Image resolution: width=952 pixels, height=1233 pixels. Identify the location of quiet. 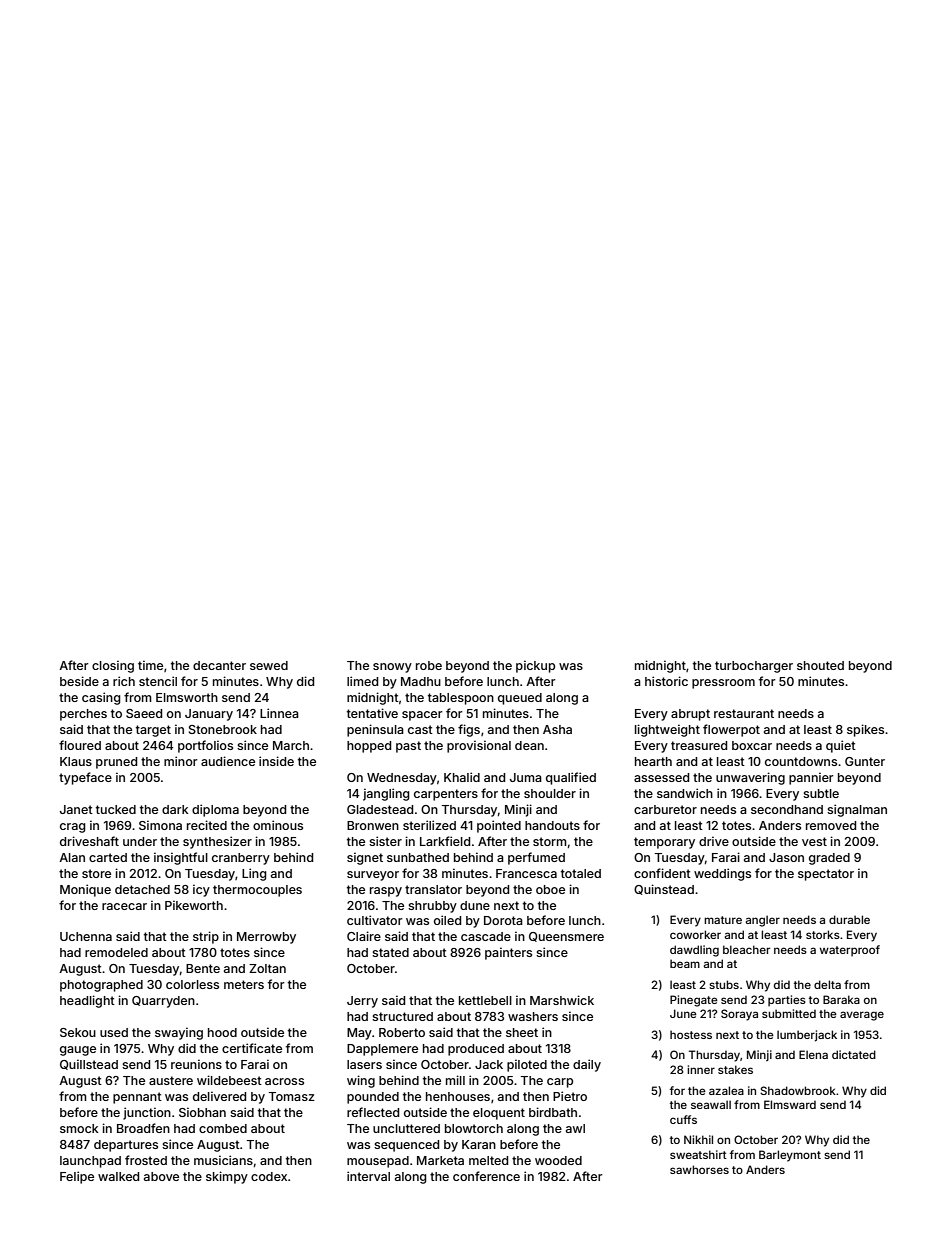
(841, 746).
